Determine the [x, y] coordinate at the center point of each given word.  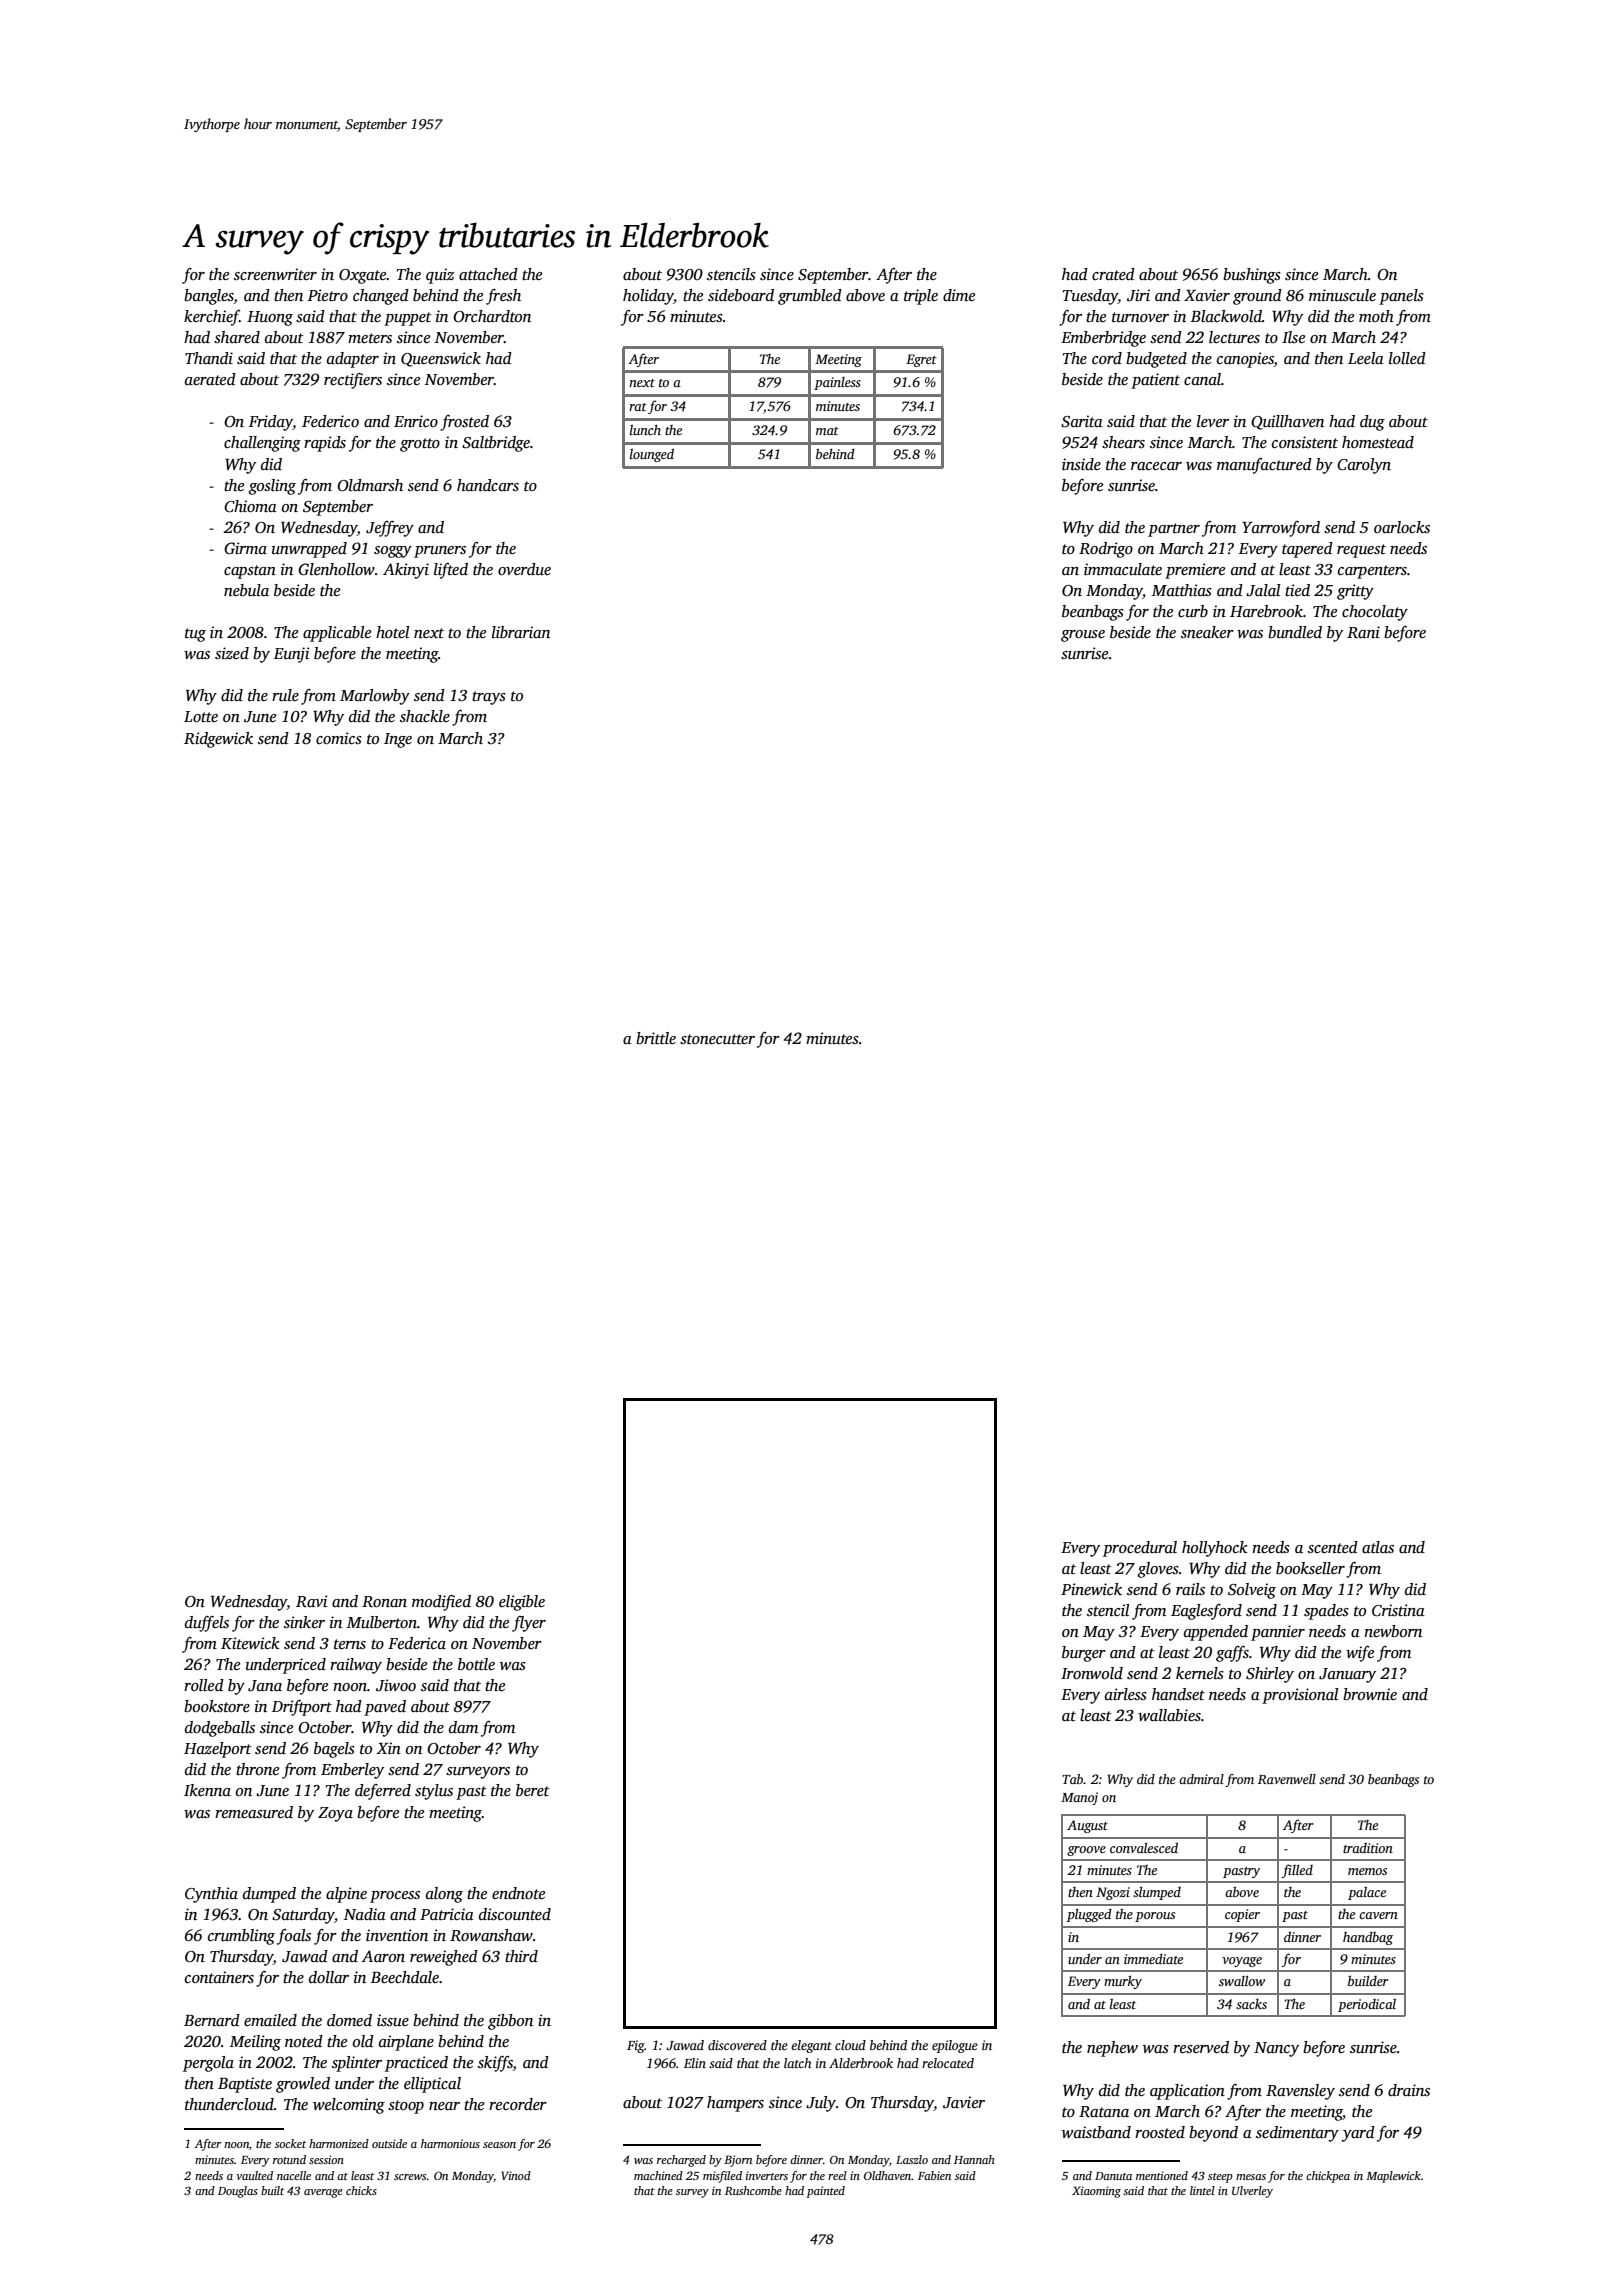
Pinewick [1091, 1589]
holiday [648, 297]
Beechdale [405, 1977]
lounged [652, 455]
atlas [1378, 1547]
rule [285, 695]
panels [1401, 297]
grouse [1083, 636]
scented [1333, 1547]
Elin [695, 2063]
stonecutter [717, 1039]
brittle [656, 1038]
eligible [522, 1603]
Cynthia [211, 1895]
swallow [1242, 1981]
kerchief [212, 318]
